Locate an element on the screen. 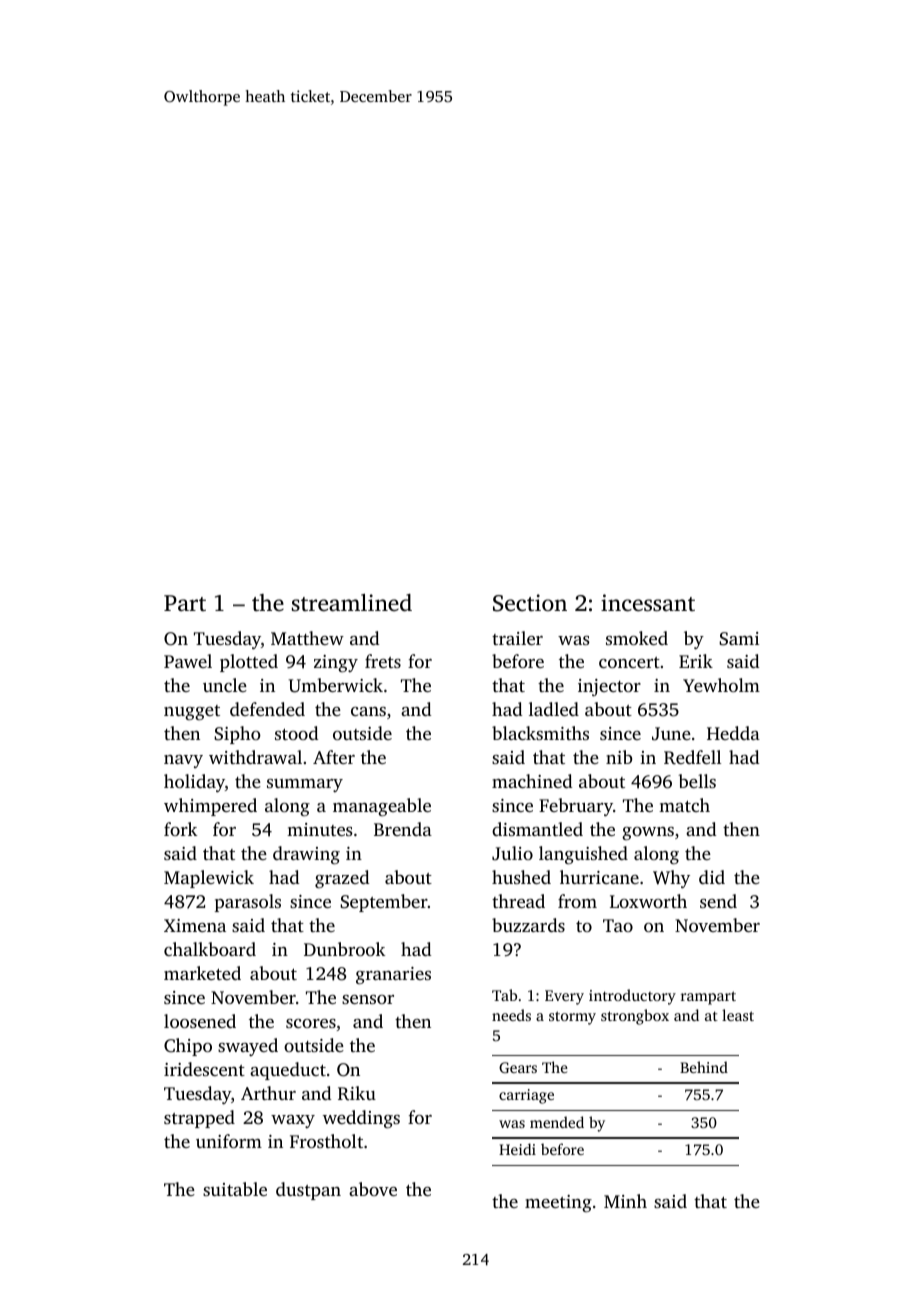  Matthew is located at coordinates (307, 638).
